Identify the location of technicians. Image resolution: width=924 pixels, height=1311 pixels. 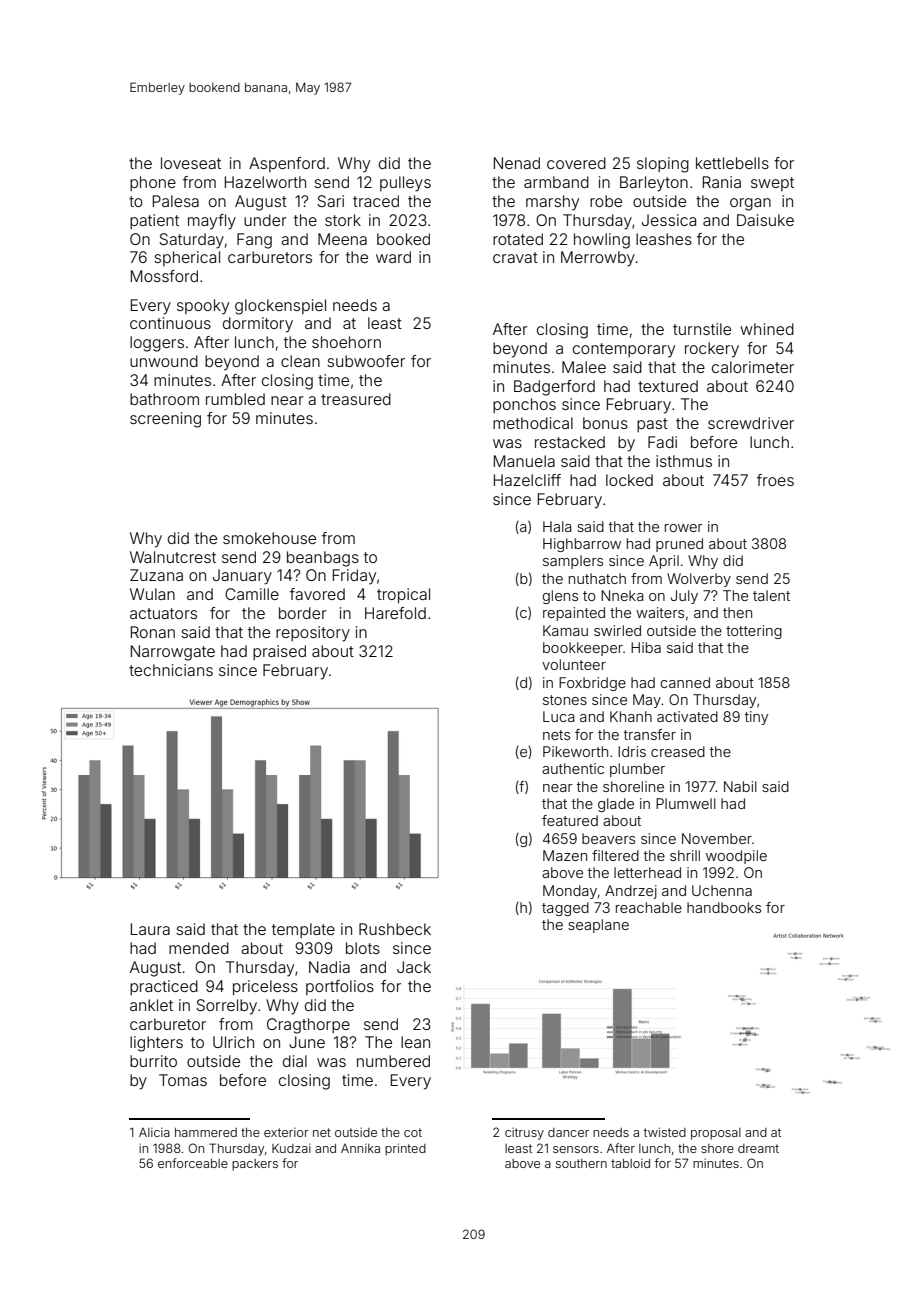
(171, 670).
